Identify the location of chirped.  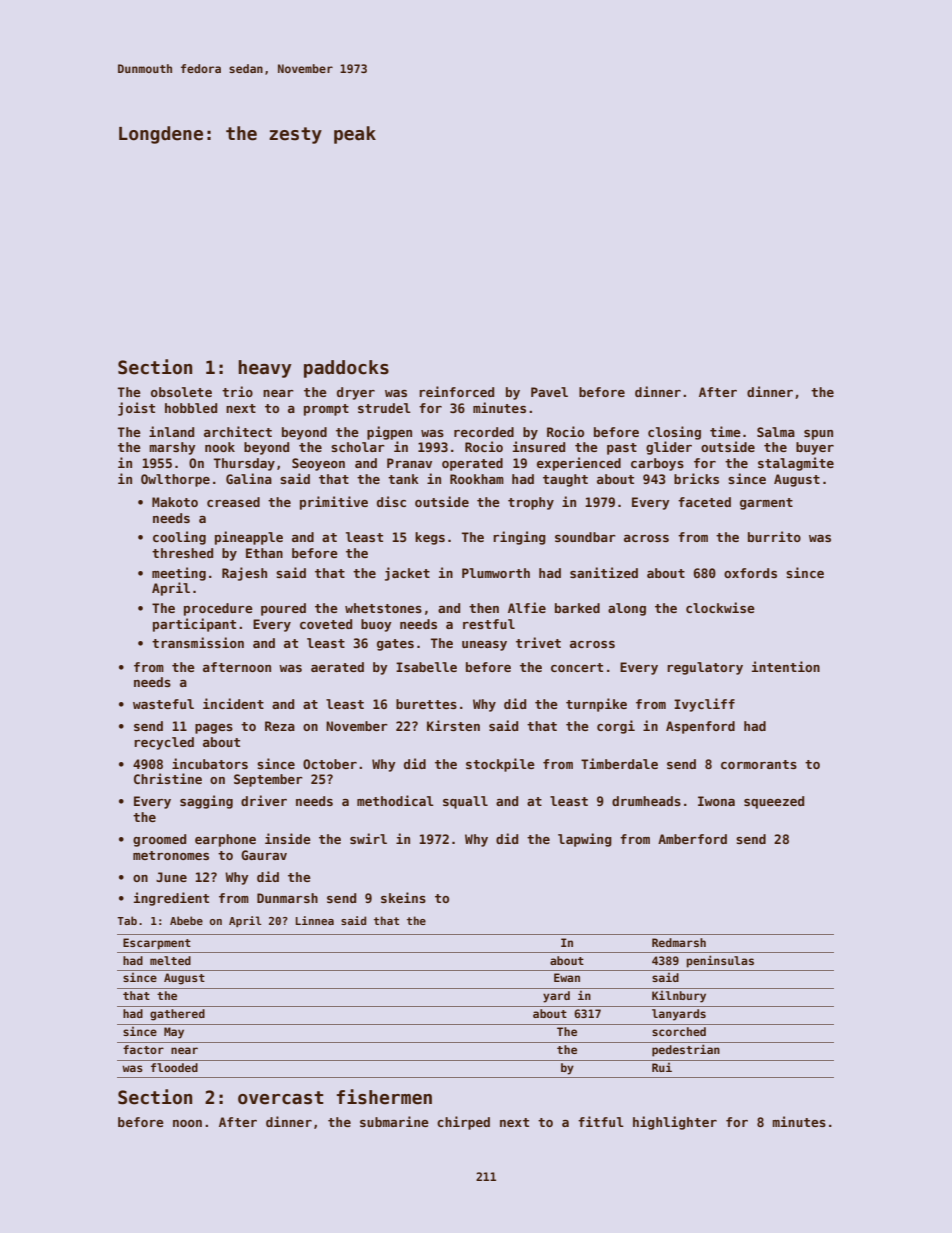
(463, 1123).
